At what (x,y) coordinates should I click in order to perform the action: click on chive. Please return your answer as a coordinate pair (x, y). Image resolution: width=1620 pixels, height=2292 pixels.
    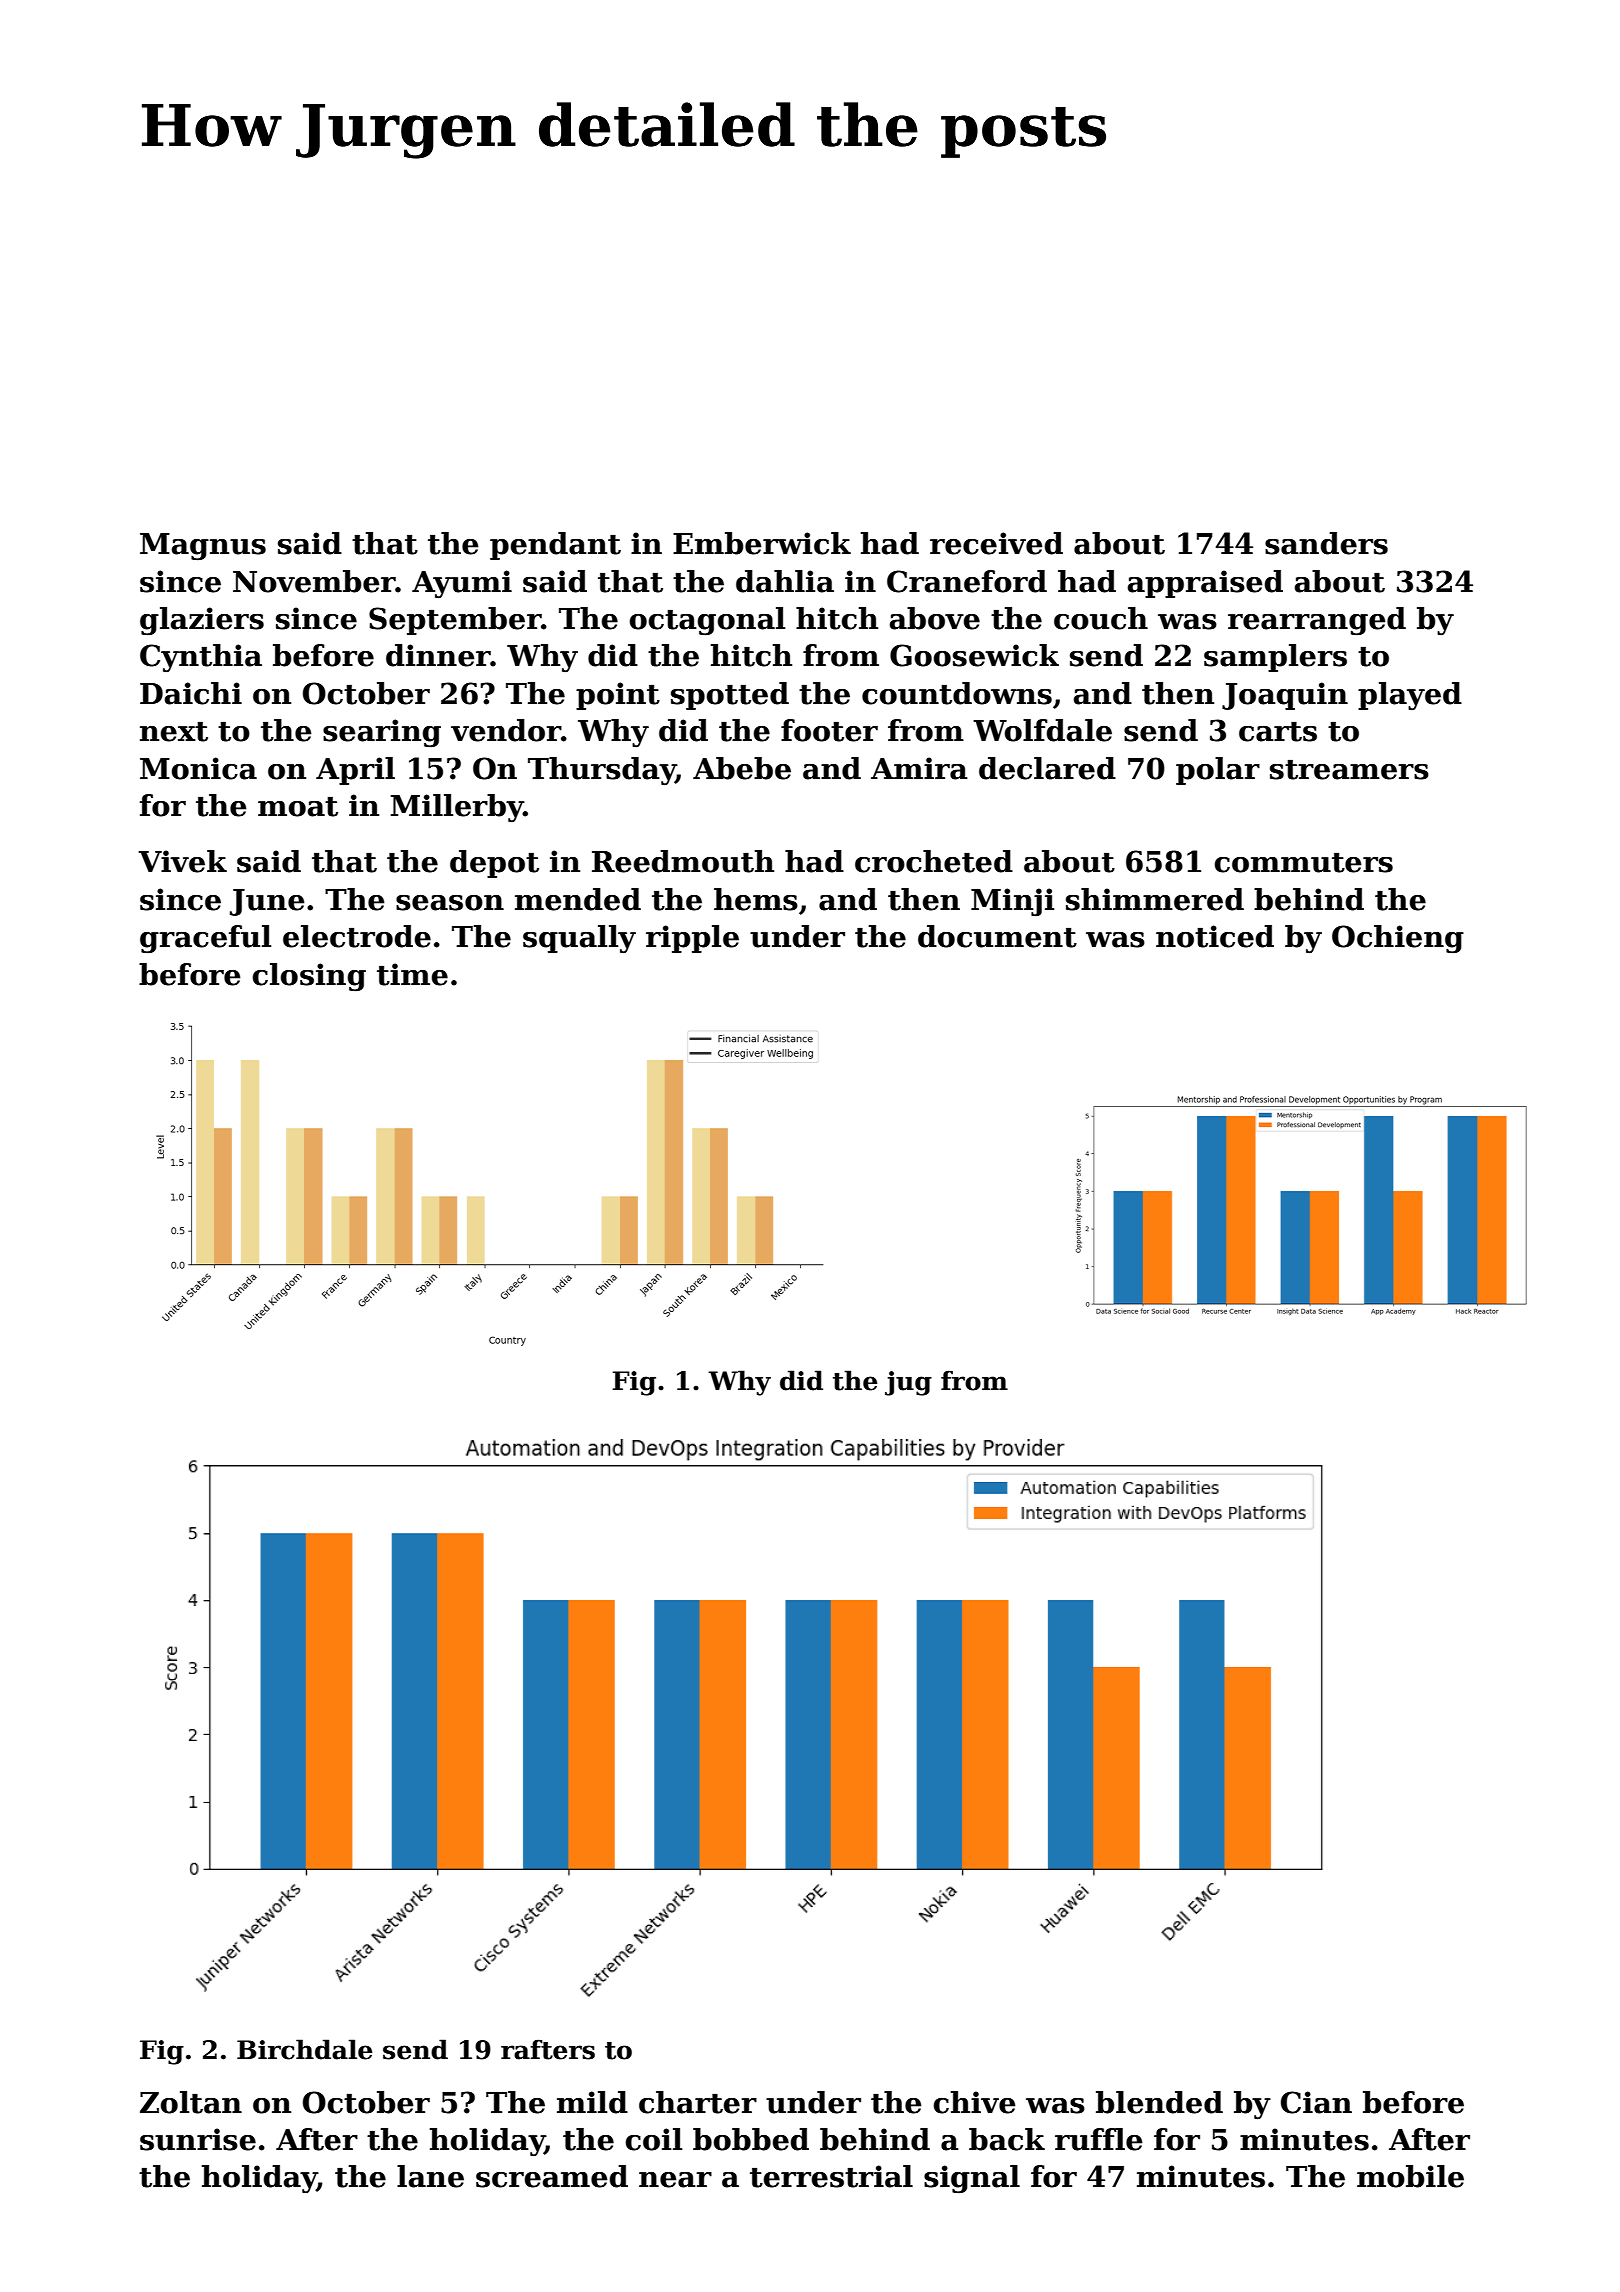
    Looking at the image, I should click on (974, 2102).
